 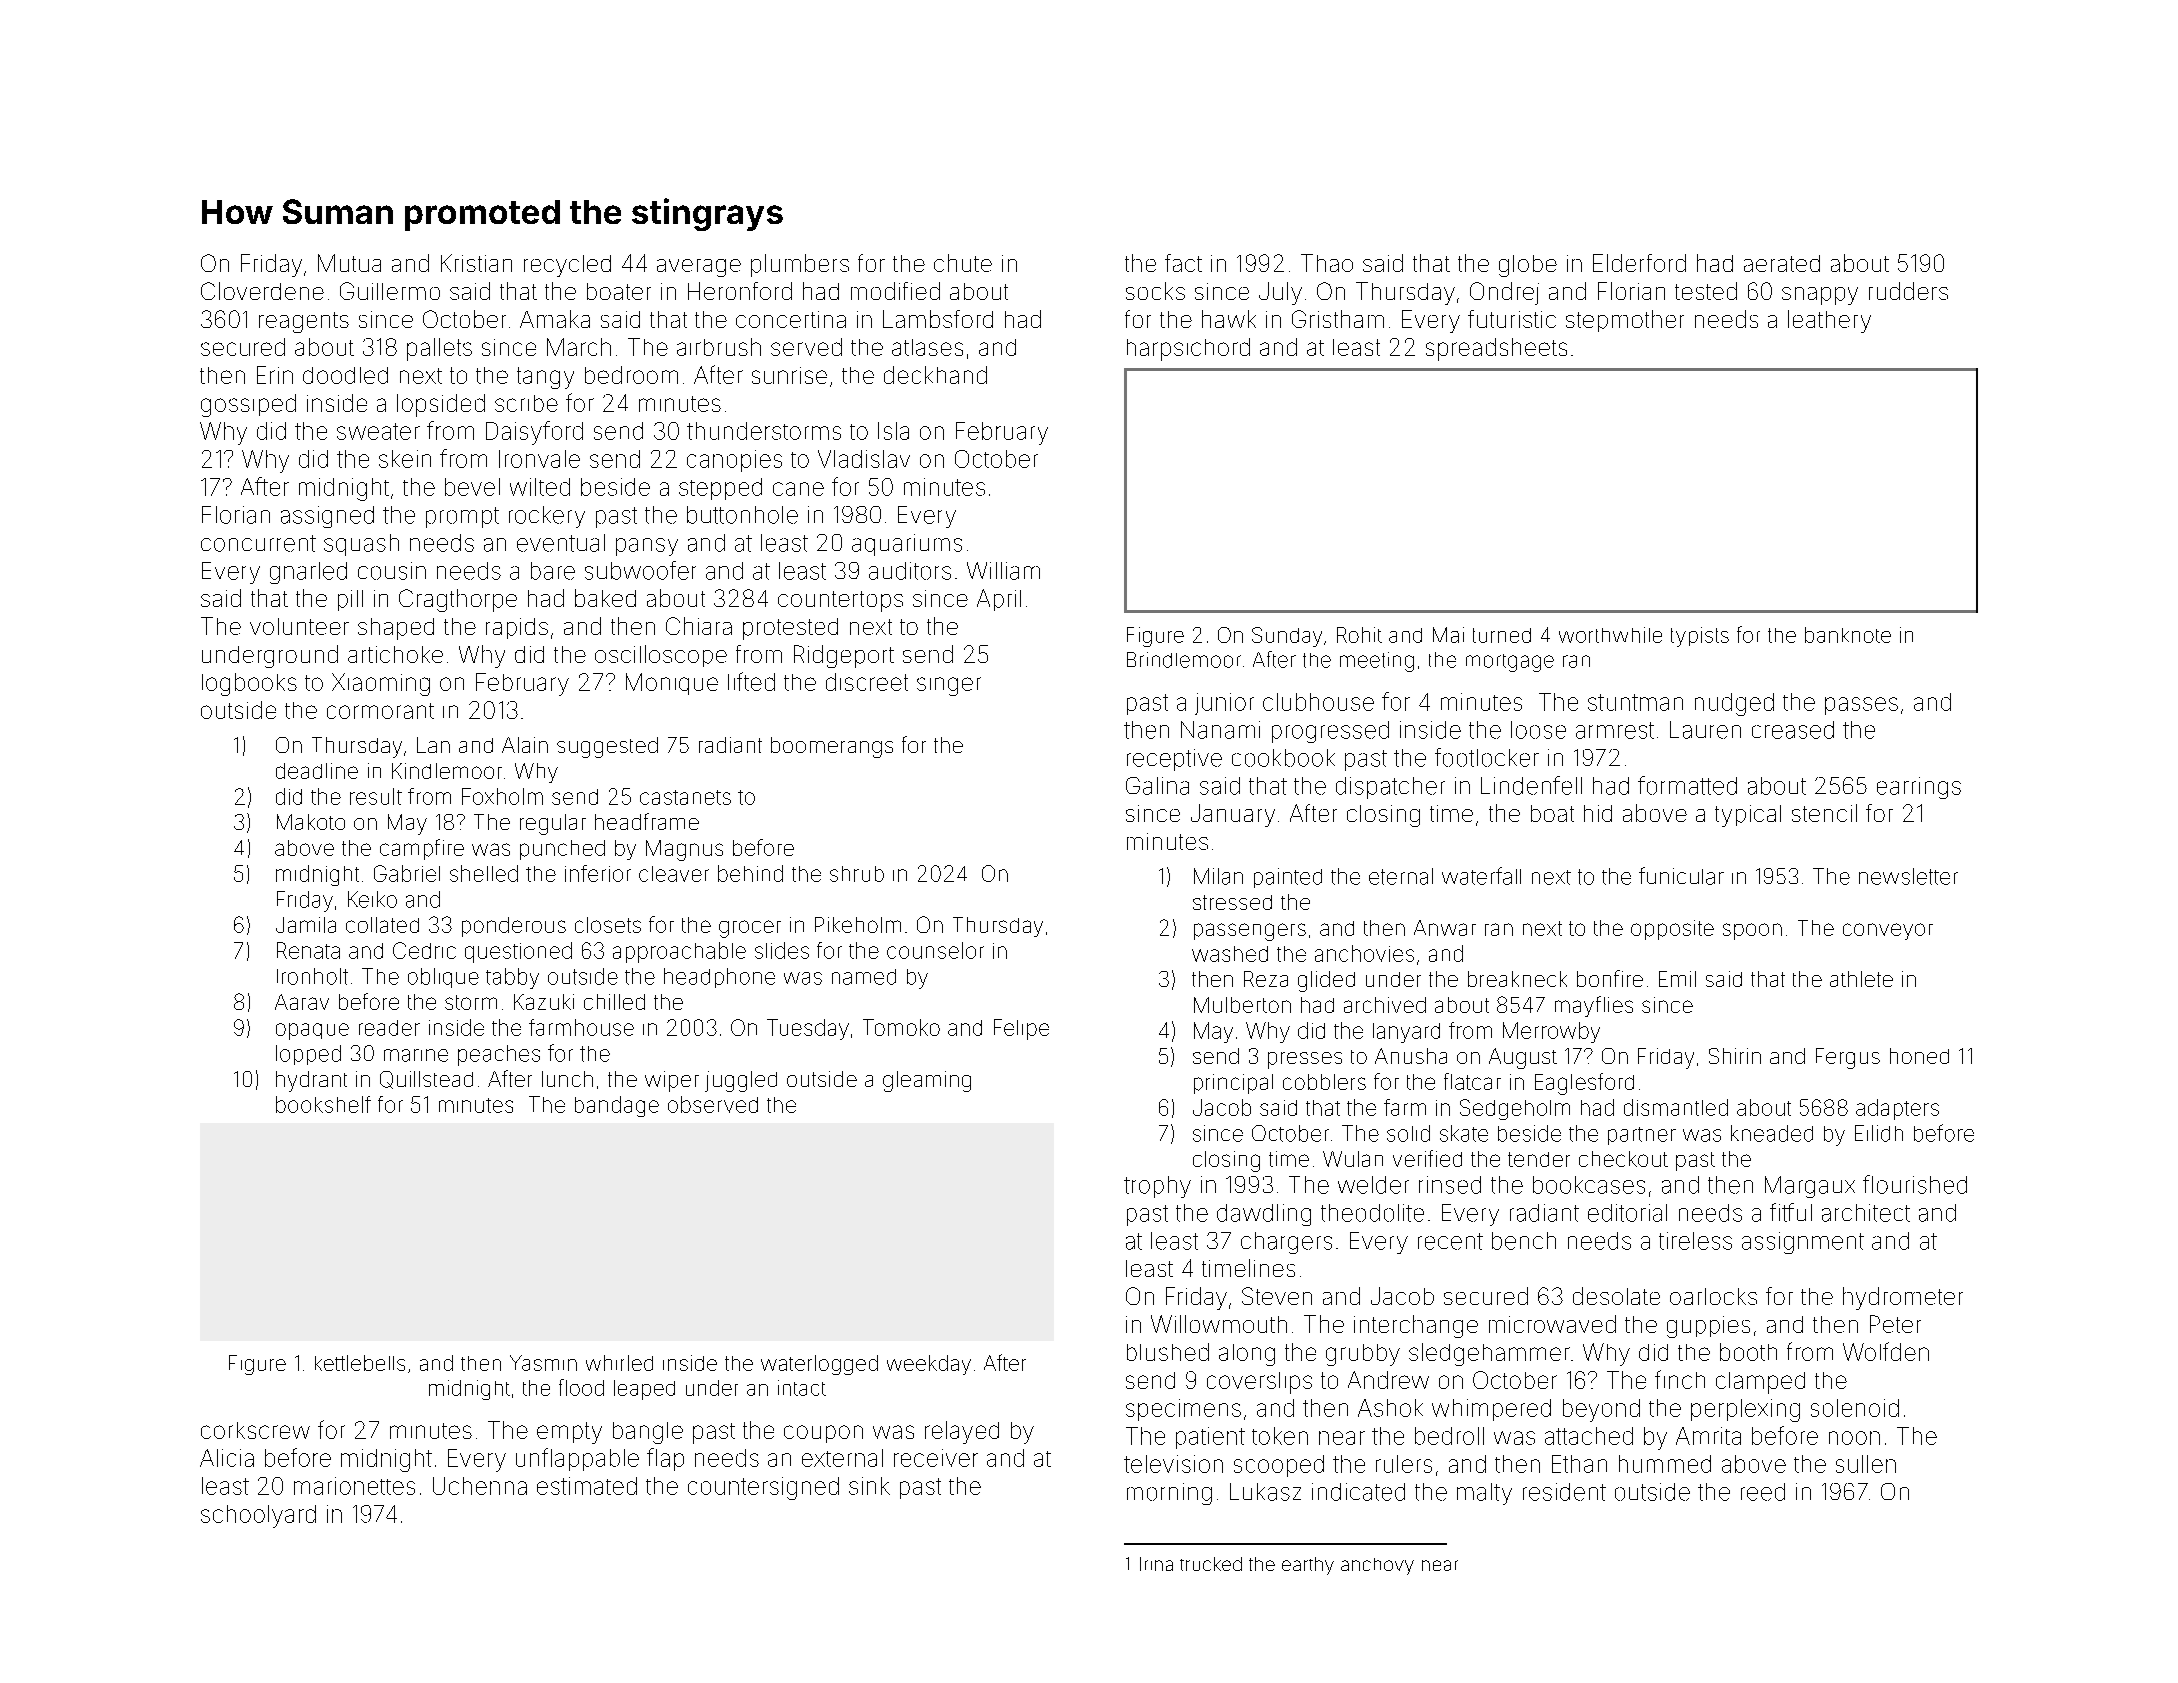 What do you see at coordinates (360, 1363) in the image?
I see `kettlebells` at bounding box center [360, 1363].
